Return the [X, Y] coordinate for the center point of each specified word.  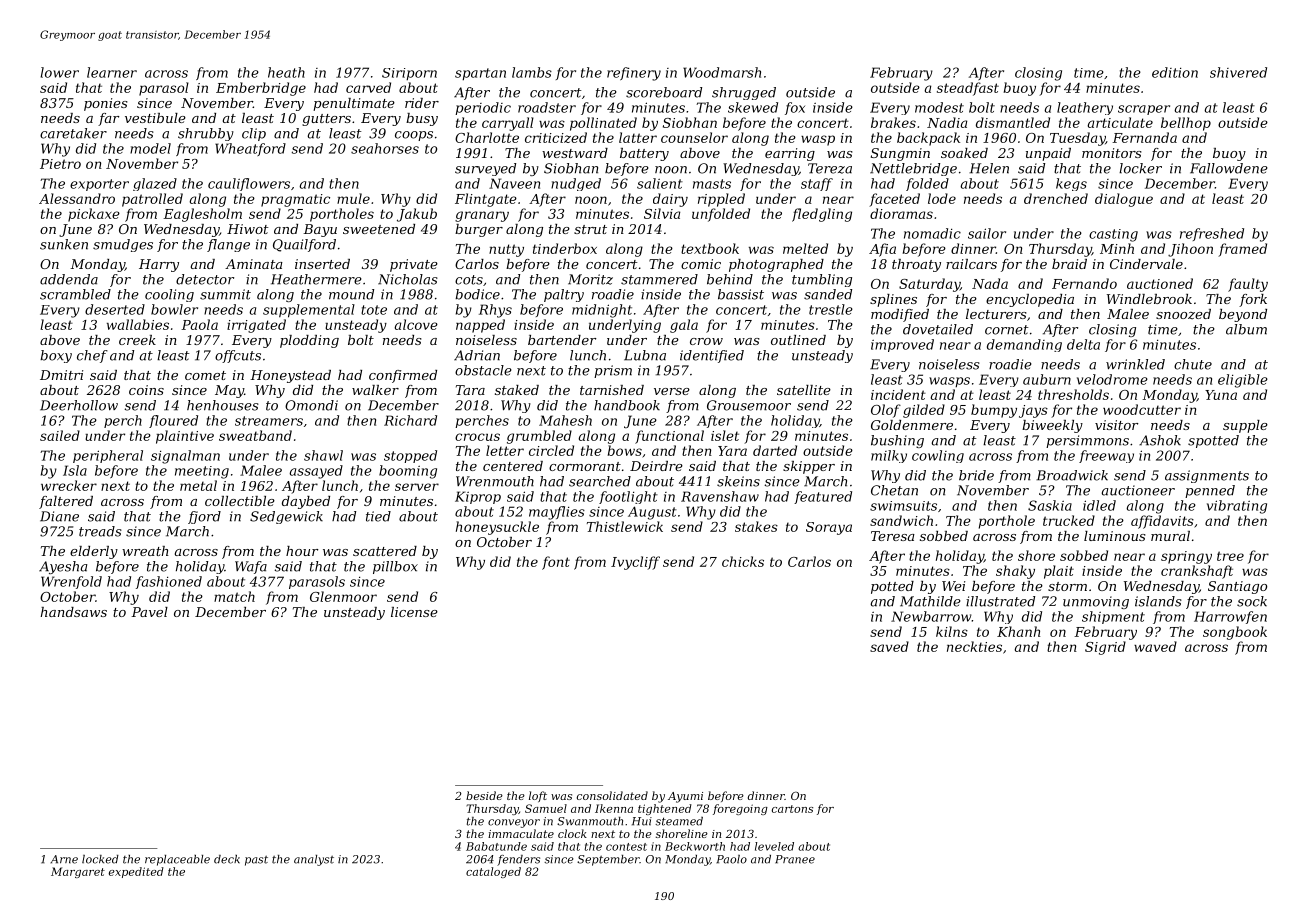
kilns [952, 631]
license [414, 612]
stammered [659, 279]
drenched [1056, 198]
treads [100, 531]
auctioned [1160, 283]
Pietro [60, 164]
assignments [1207, 476]
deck [227, 859]
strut [590, 229]
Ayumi [685, 797]
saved [889, 646]
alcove [416, 324]
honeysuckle [497, 528]
